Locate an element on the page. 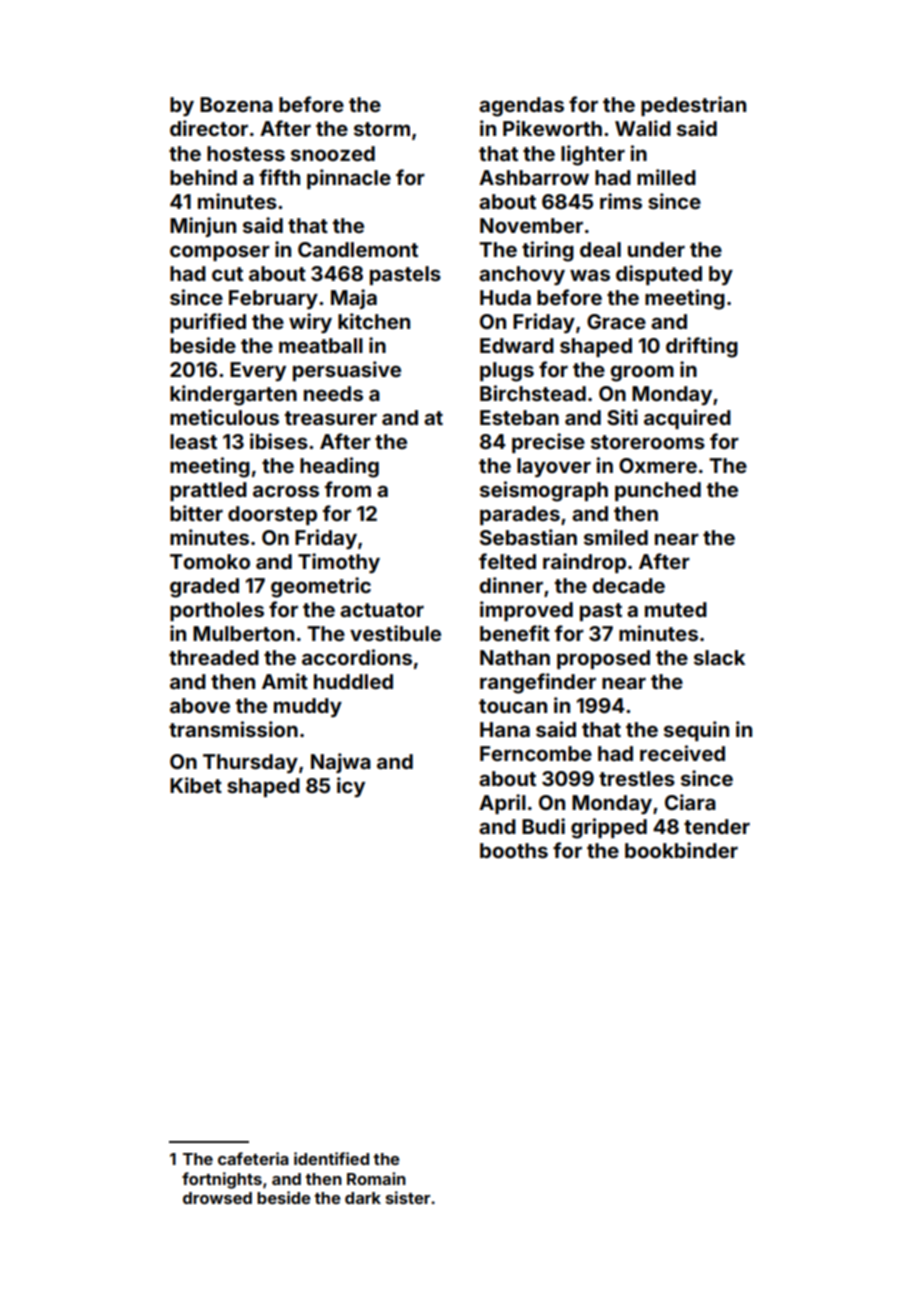  sister is located at coordinates (408, 1197).
